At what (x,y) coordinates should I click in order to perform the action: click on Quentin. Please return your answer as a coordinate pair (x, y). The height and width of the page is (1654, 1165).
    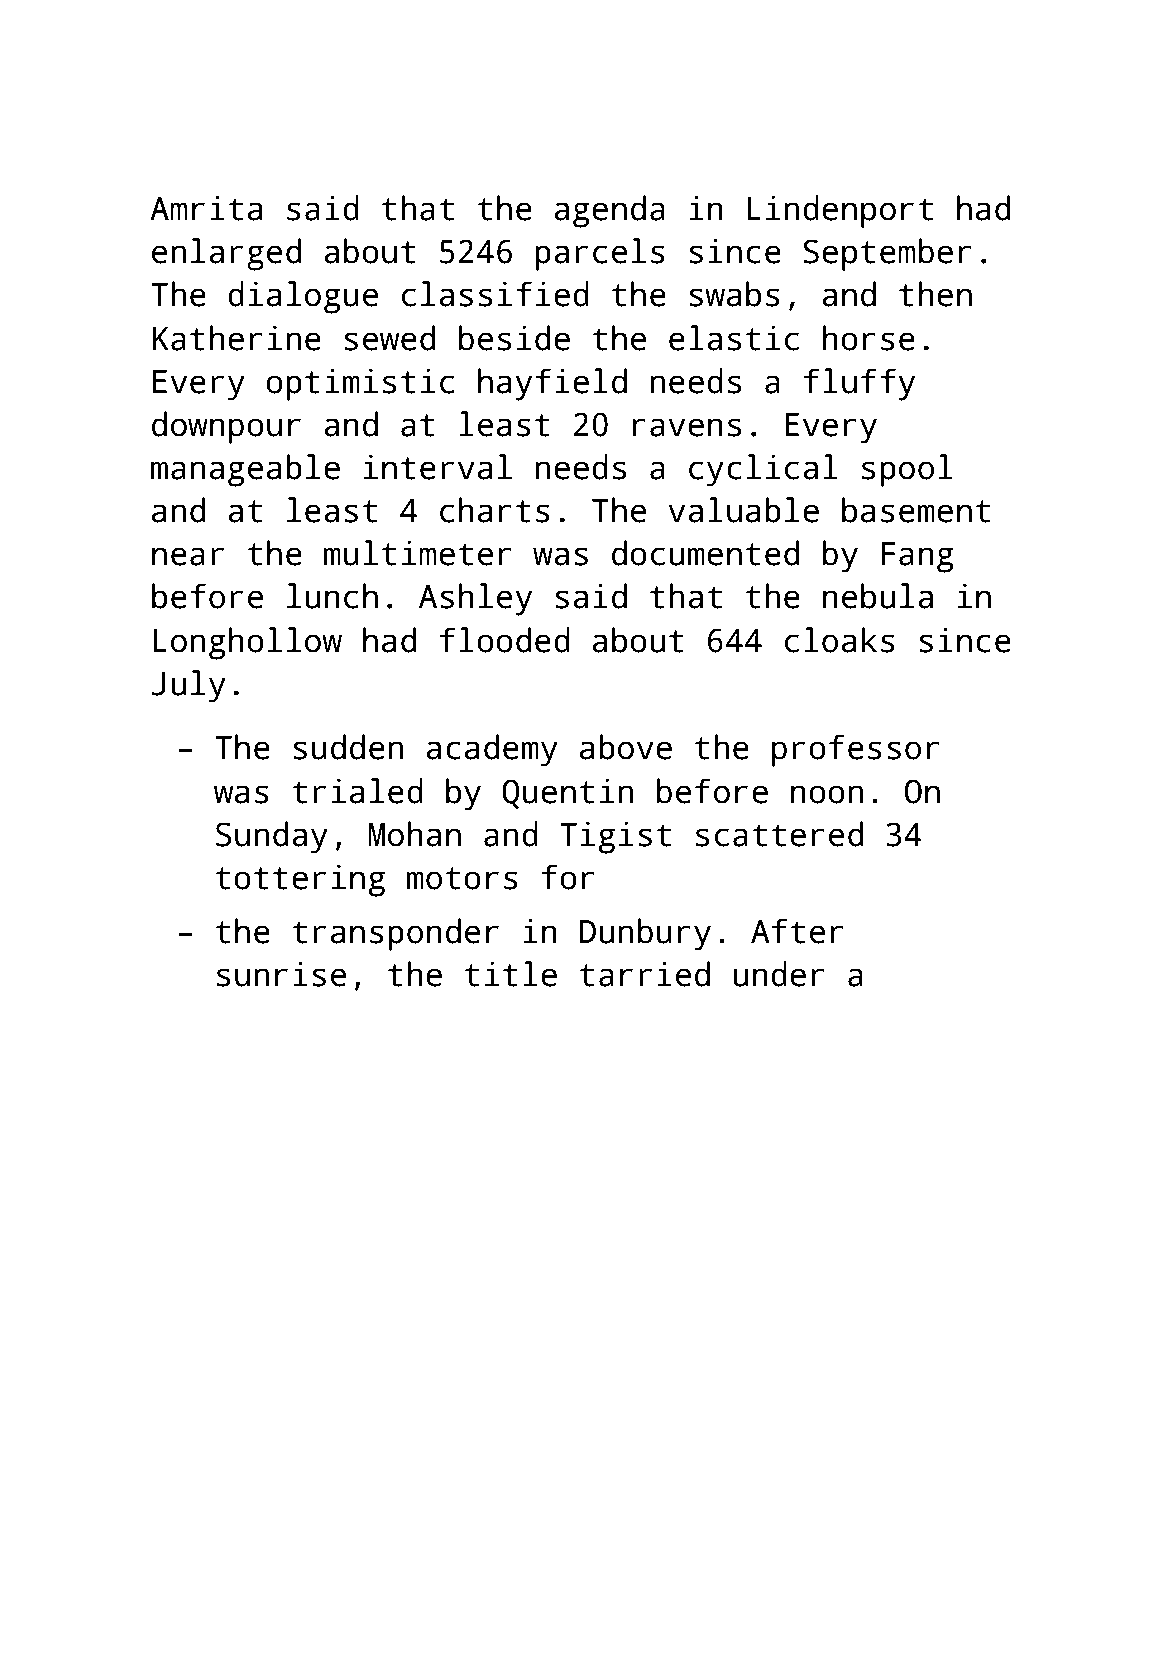
    Looking at the image, I should click on (567, 793).
